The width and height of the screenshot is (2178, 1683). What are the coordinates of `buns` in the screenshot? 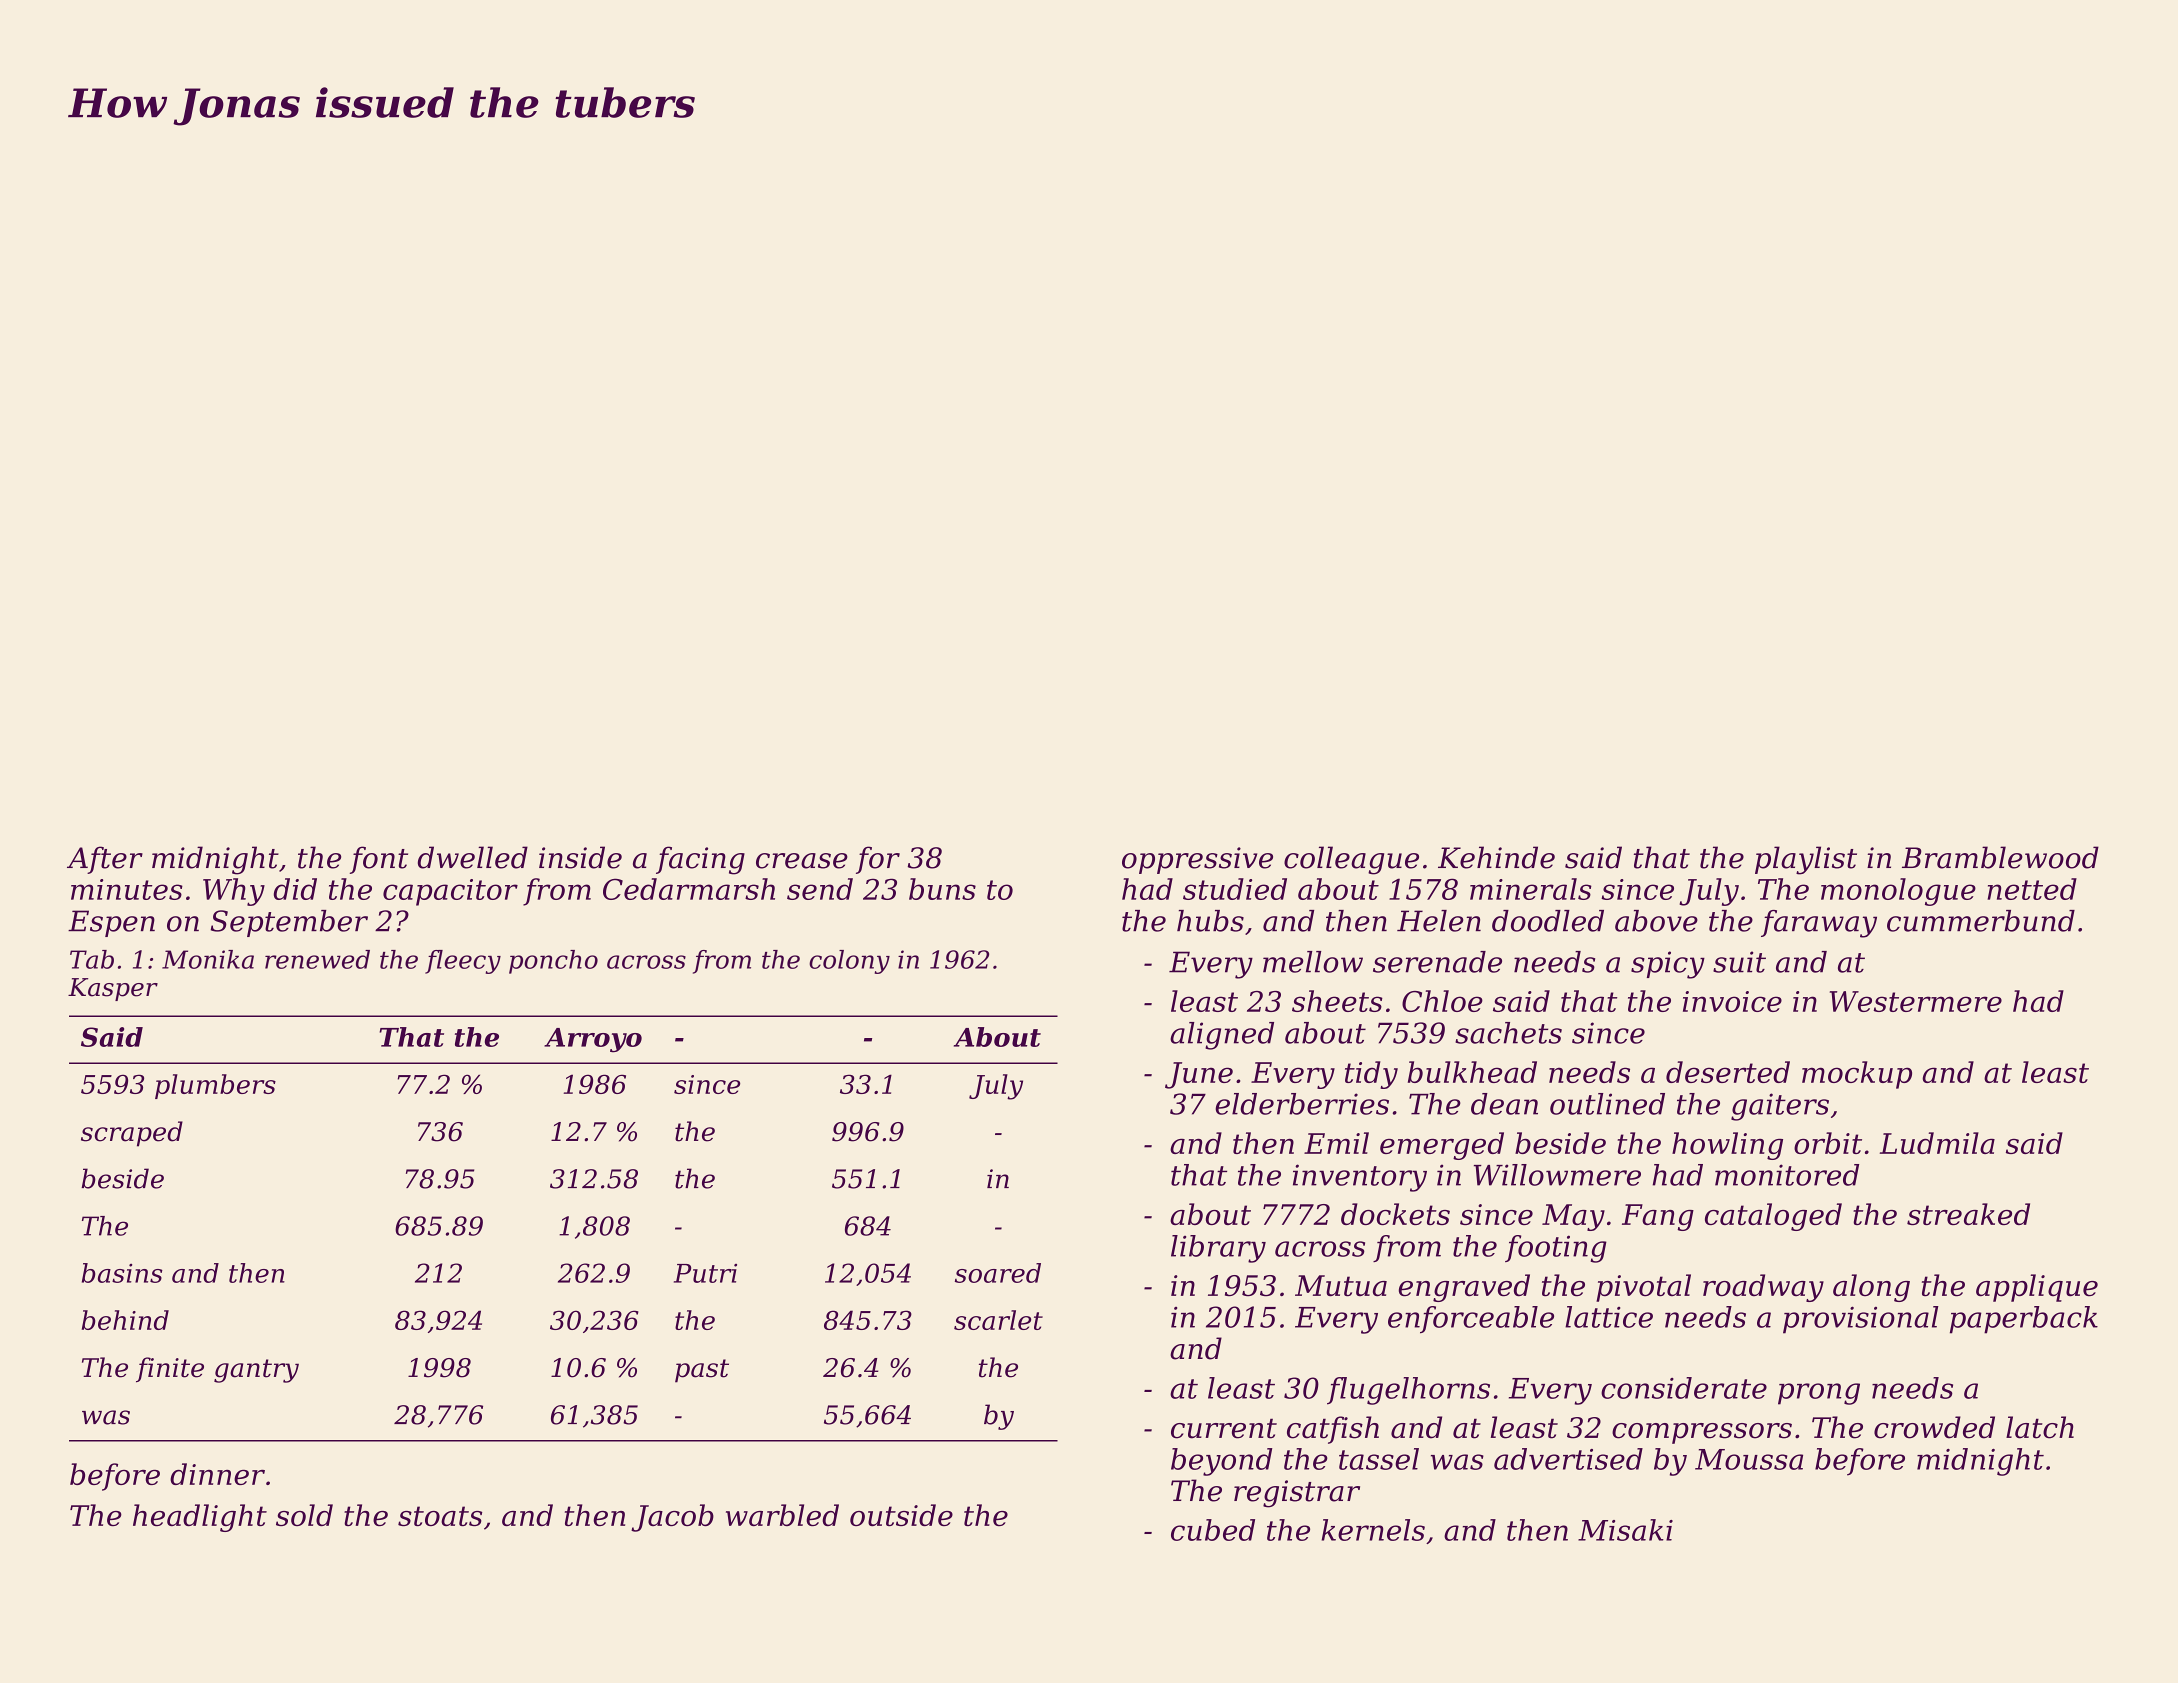 It's located at (942, 889).
